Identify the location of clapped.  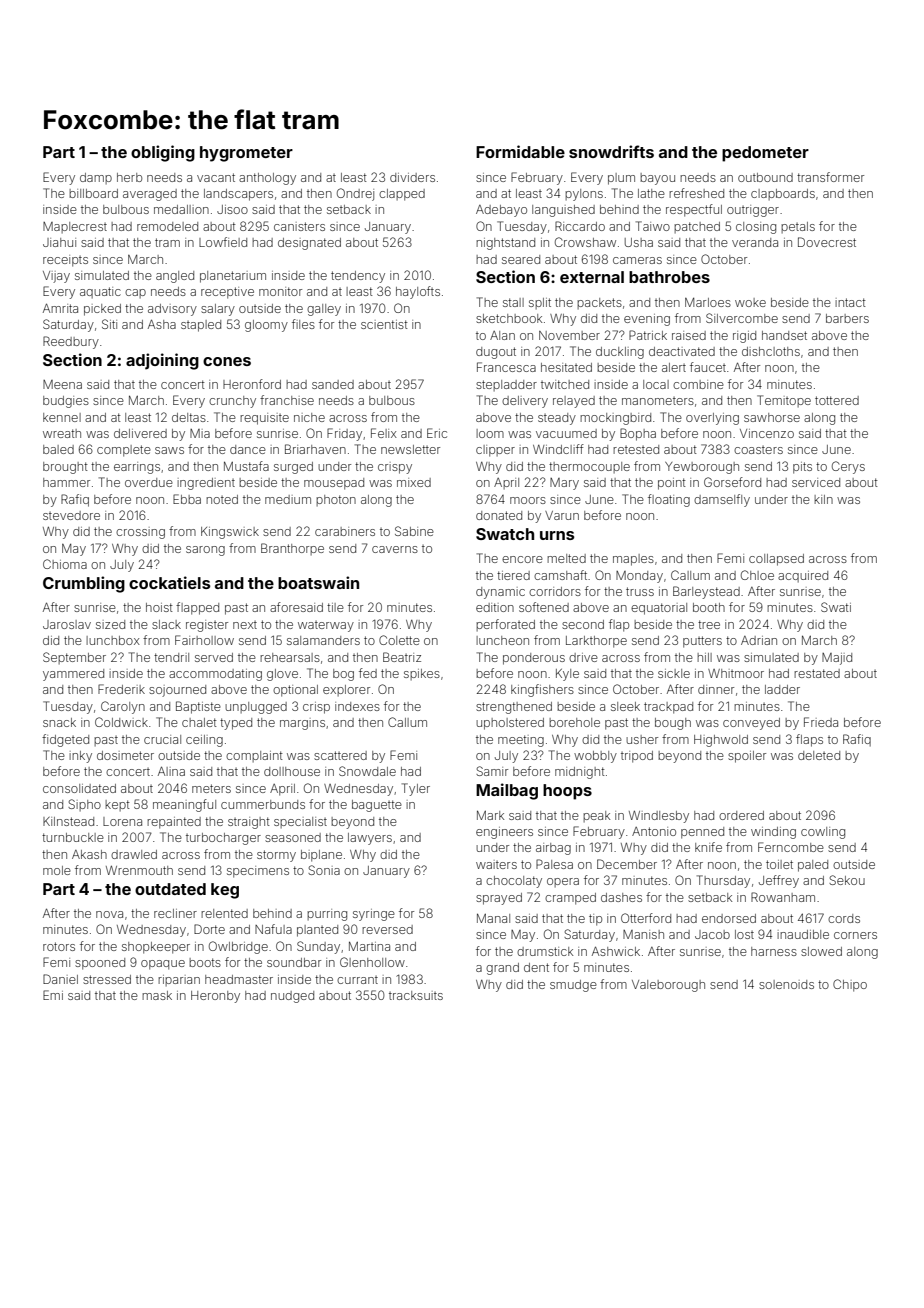
(402, 195).
